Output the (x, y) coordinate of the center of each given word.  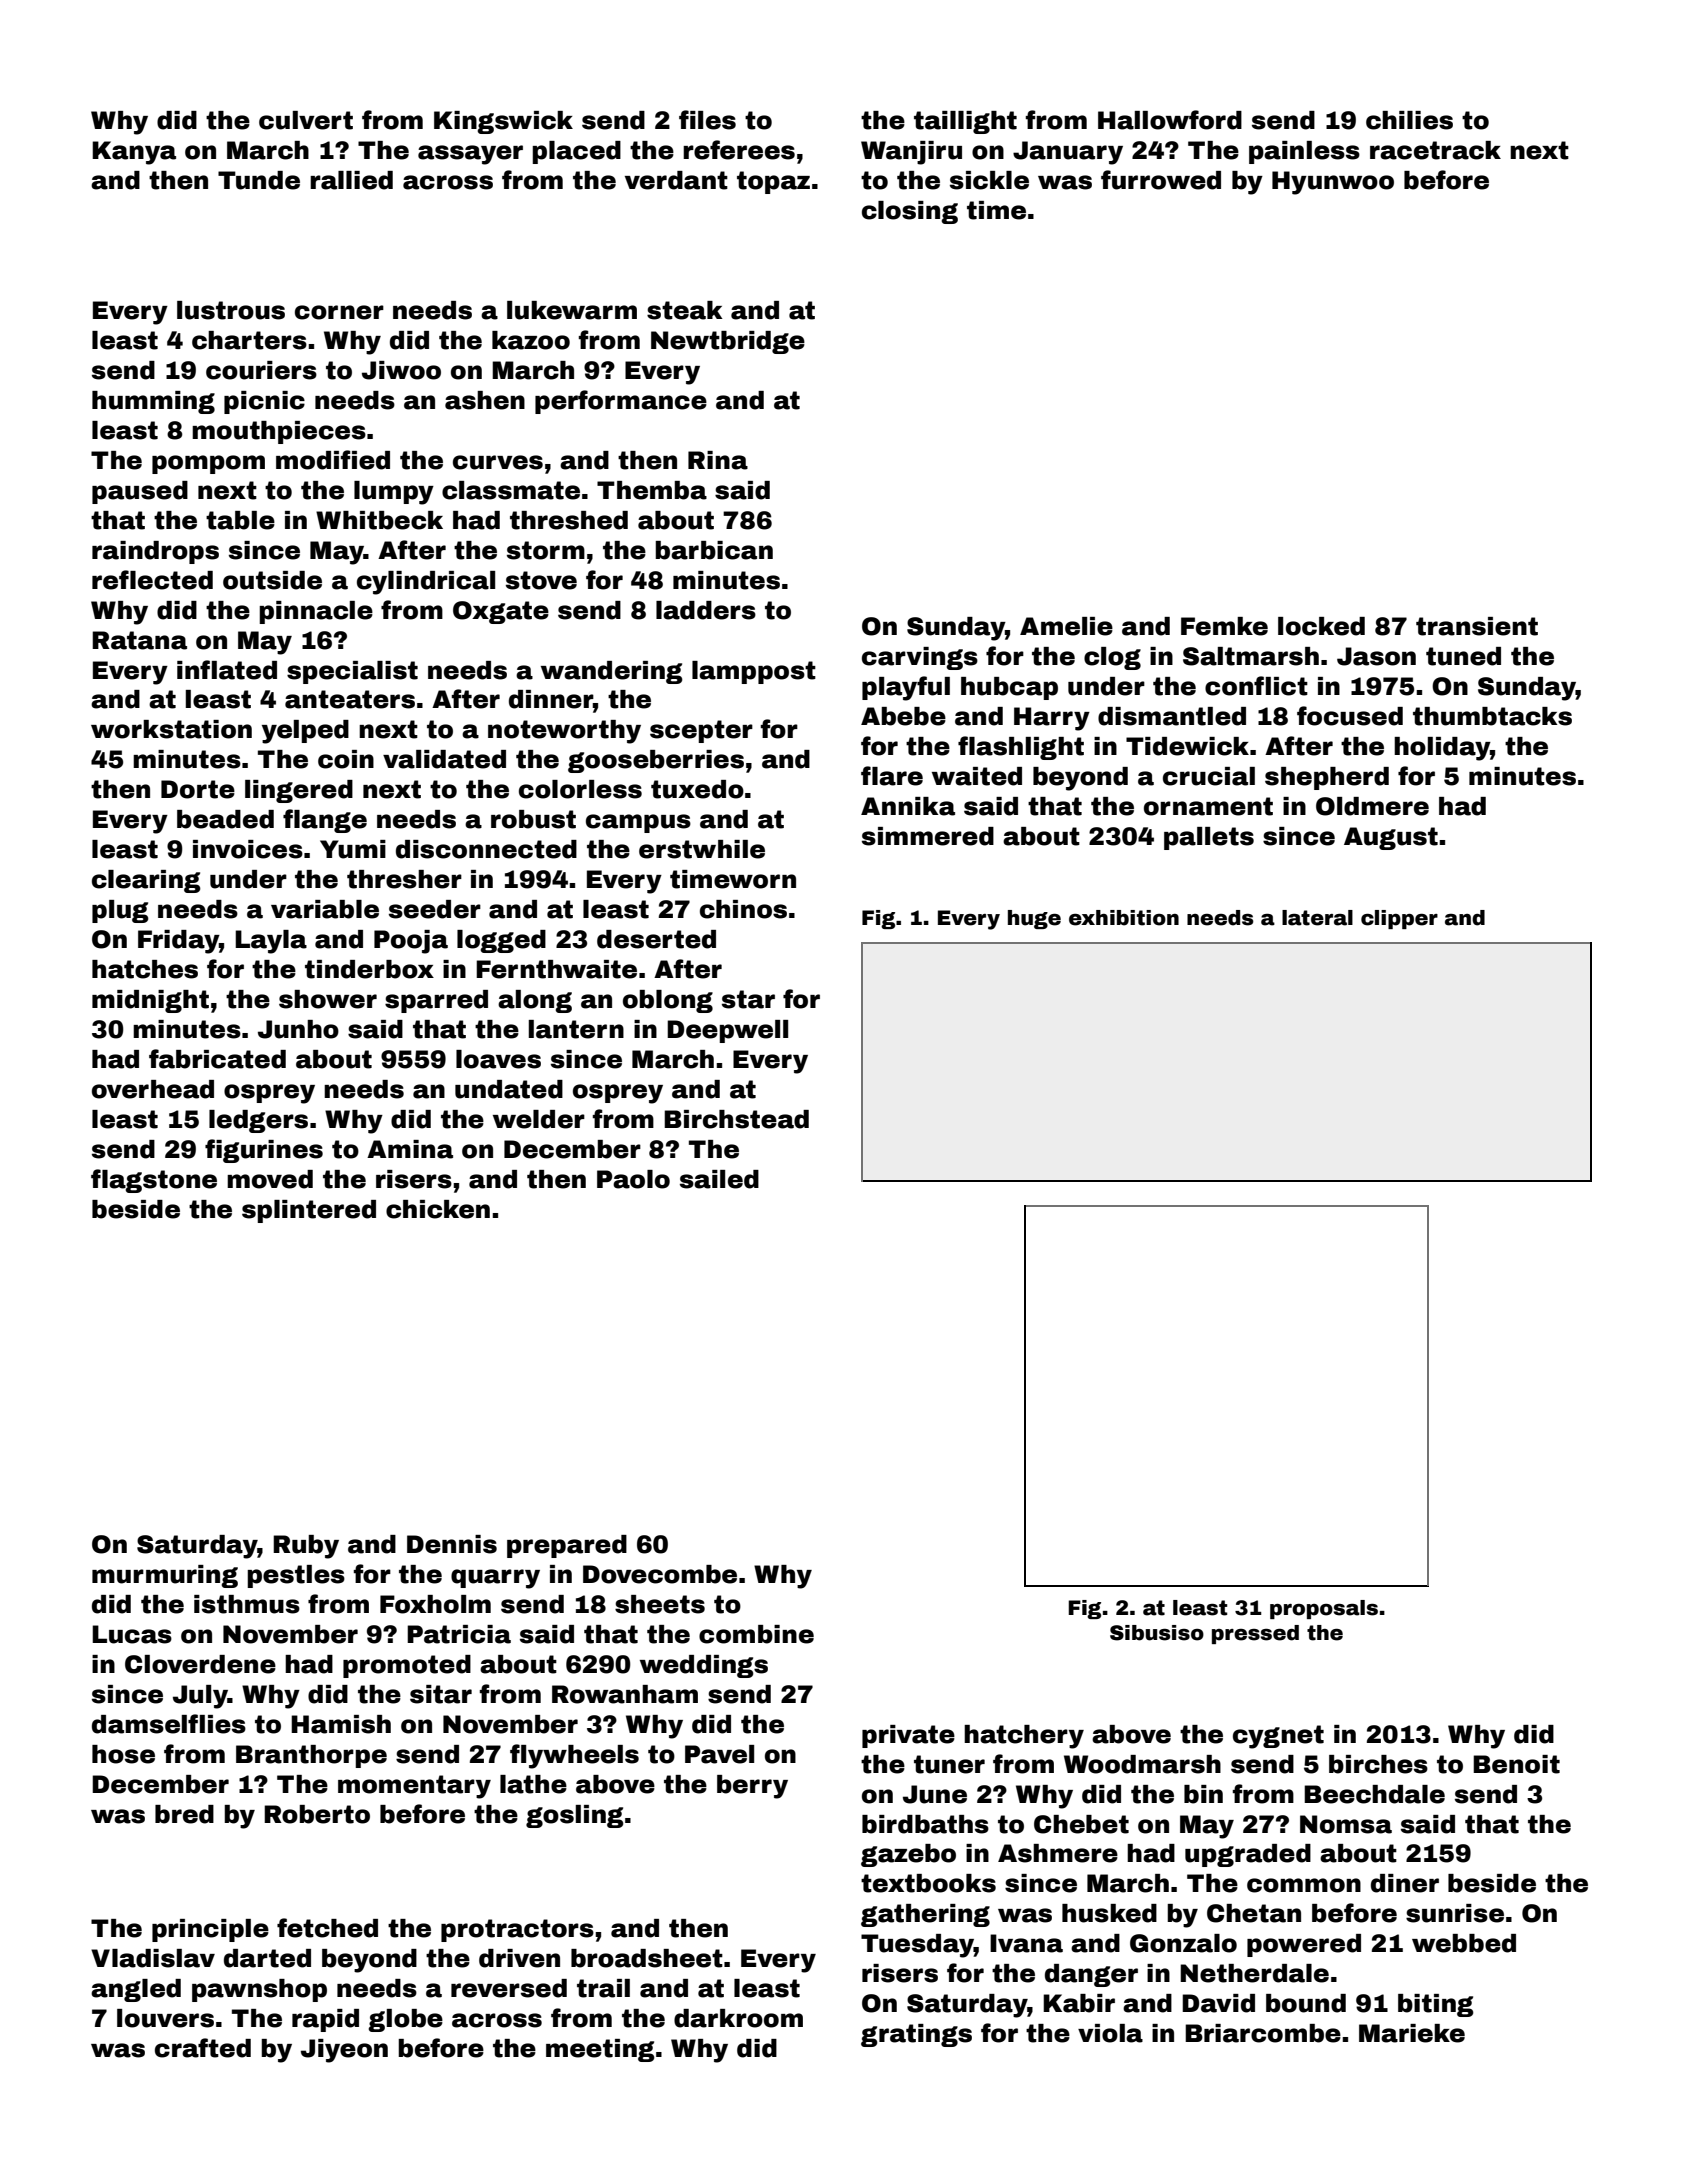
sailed (719, 1179)
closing (910, 212)
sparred (436, 1001)
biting (1436, 2005)
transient (1477, 626)
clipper (1399, 919)
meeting (600, 2050)
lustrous (231, 310)
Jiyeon (344, 2051)
